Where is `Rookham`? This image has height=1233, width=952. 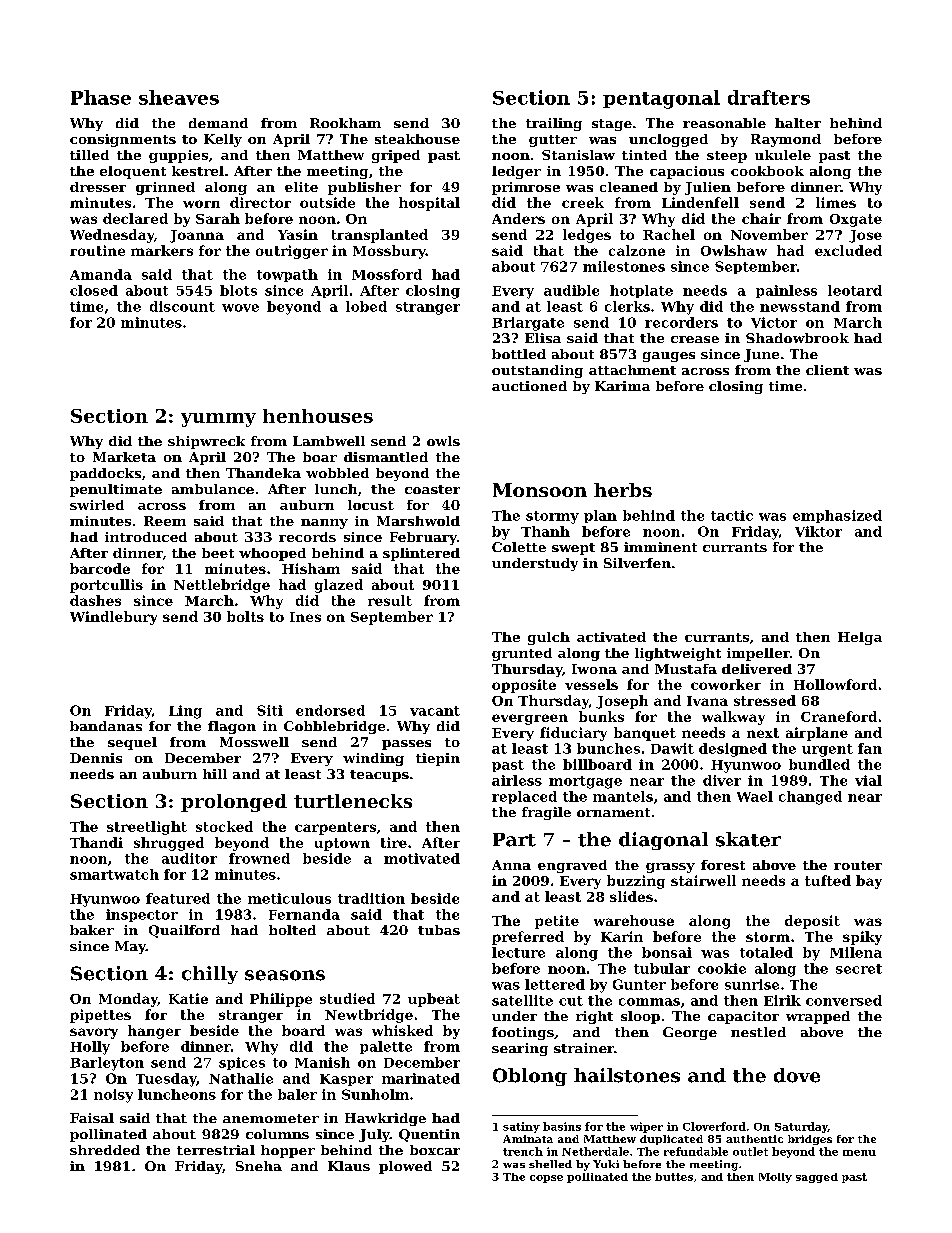 Rookham is located at coordinates (345, 123).
